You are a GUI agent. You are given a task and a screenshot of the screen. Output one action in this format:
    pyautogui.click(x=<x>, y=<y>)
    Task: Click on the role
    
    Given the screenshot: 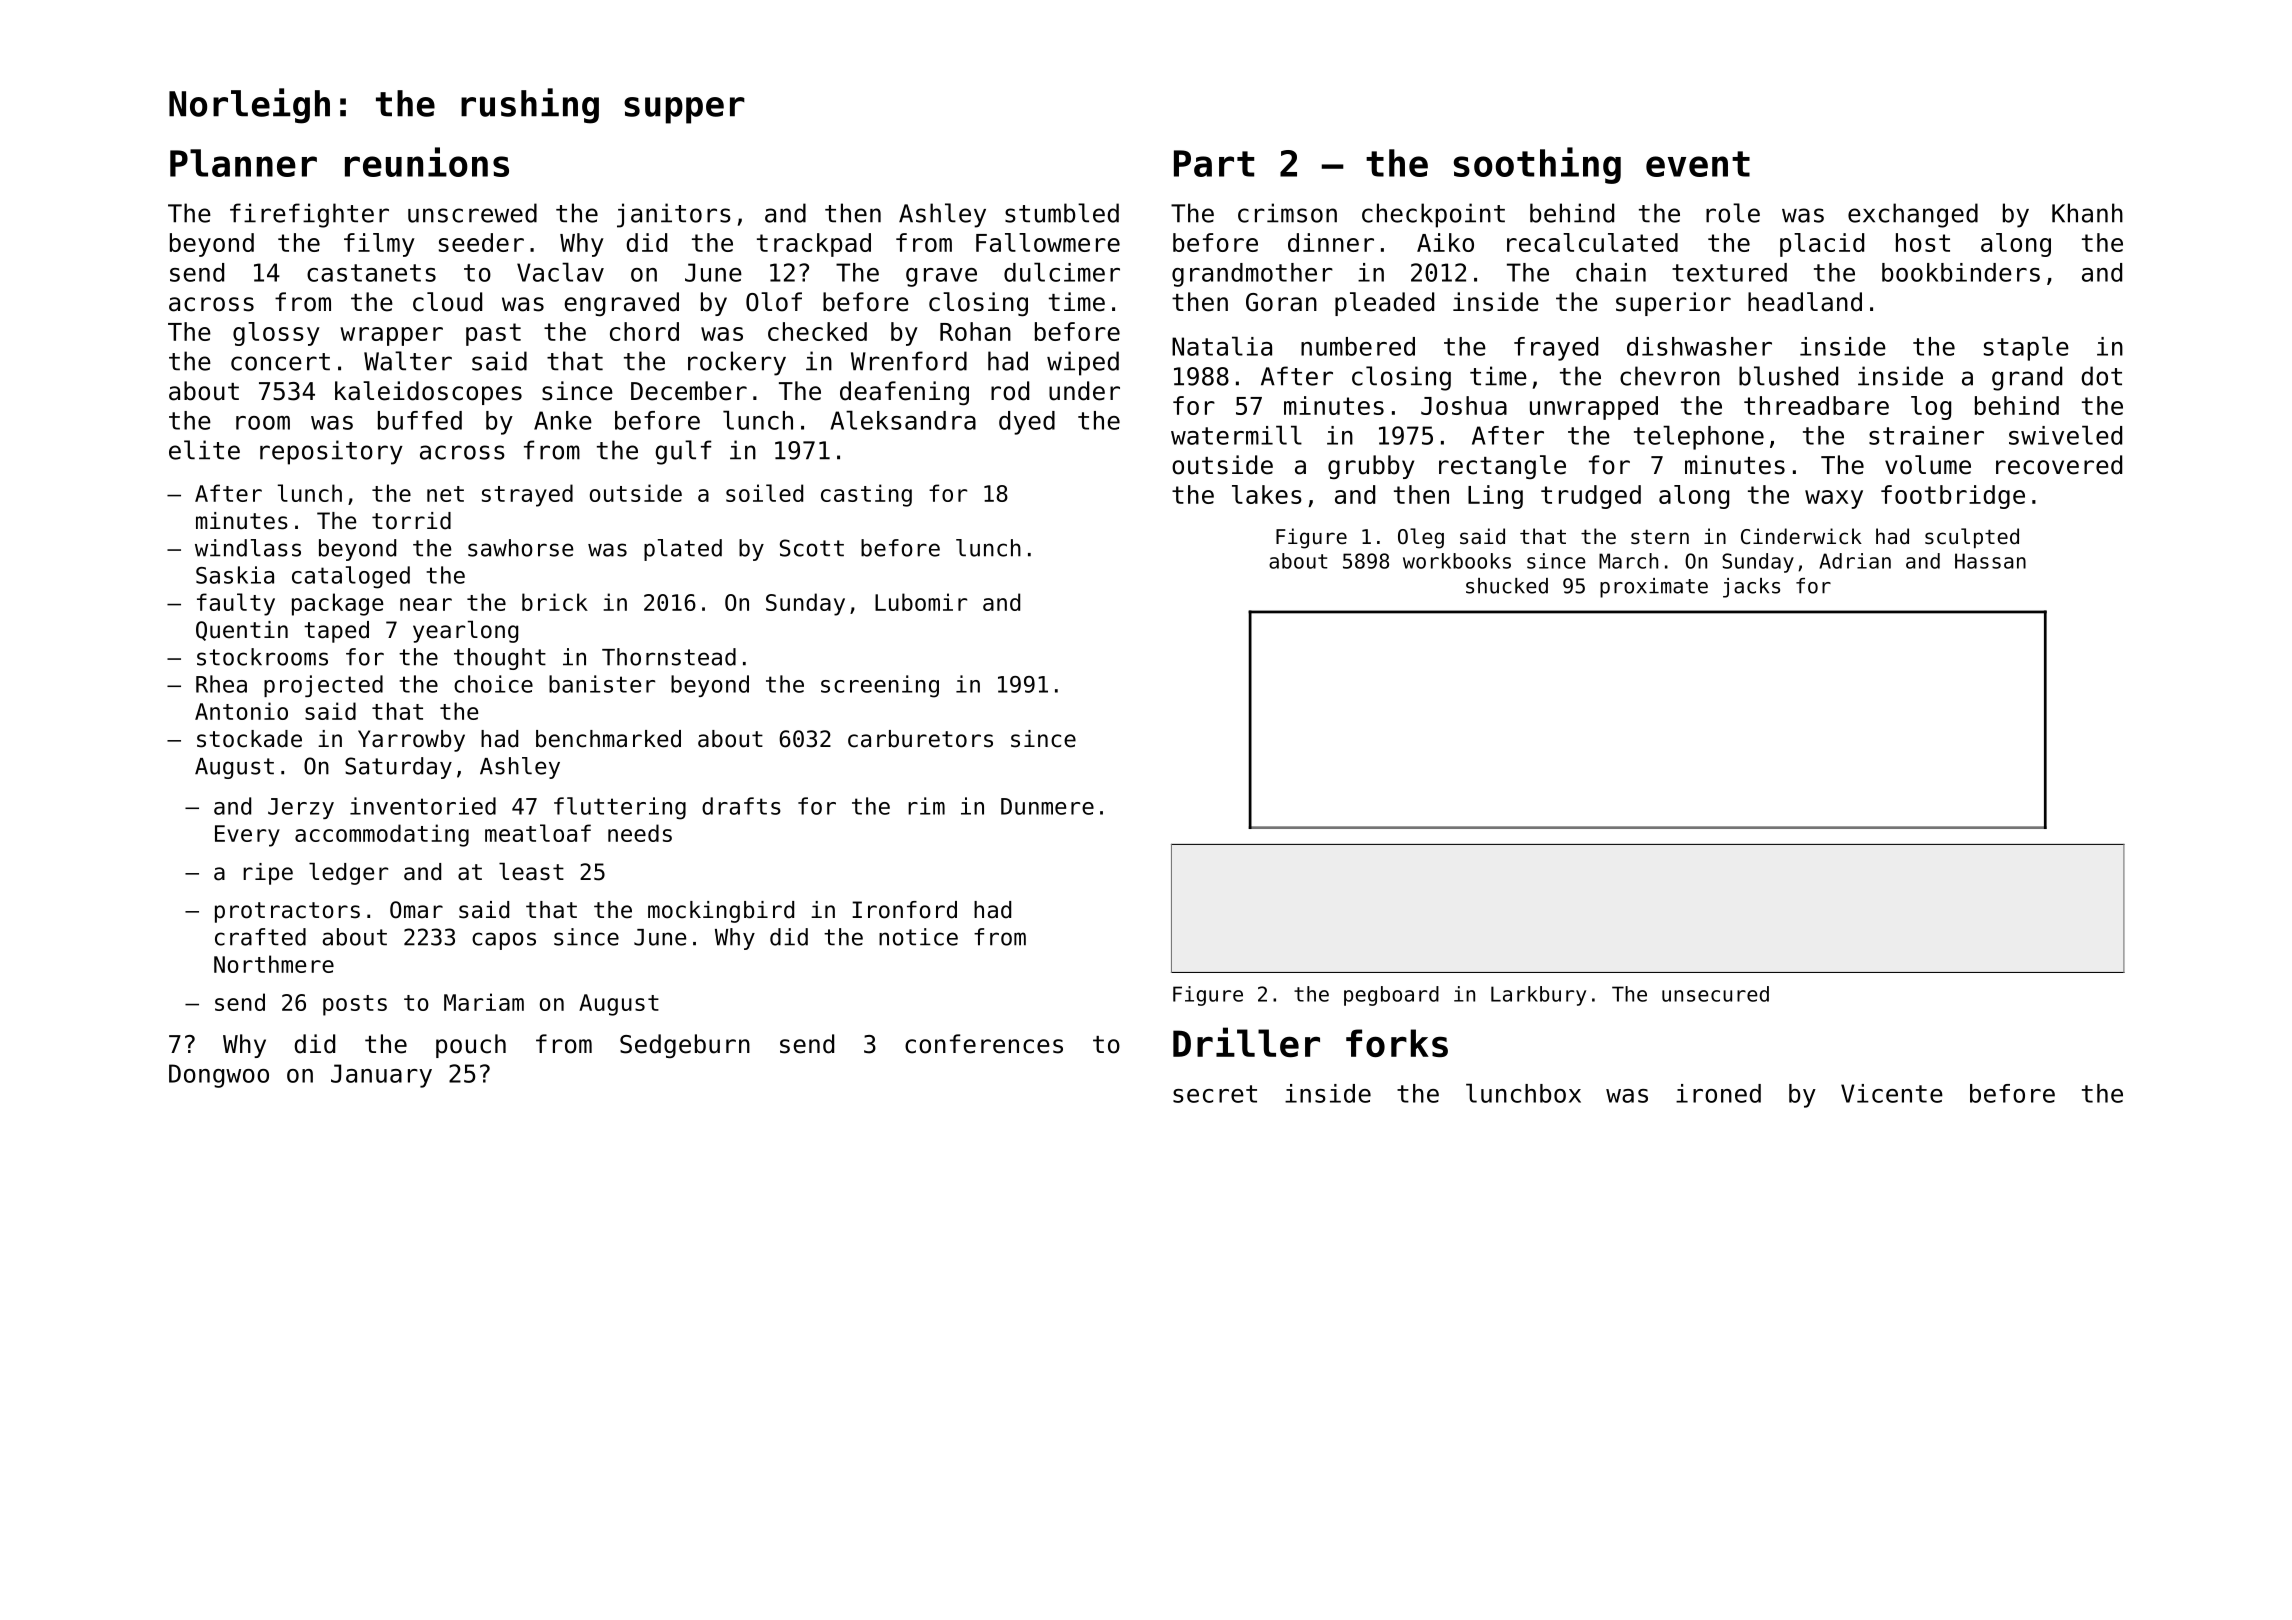 What is the action you would take?
    pyautogui.click(x=1733, y=213)
